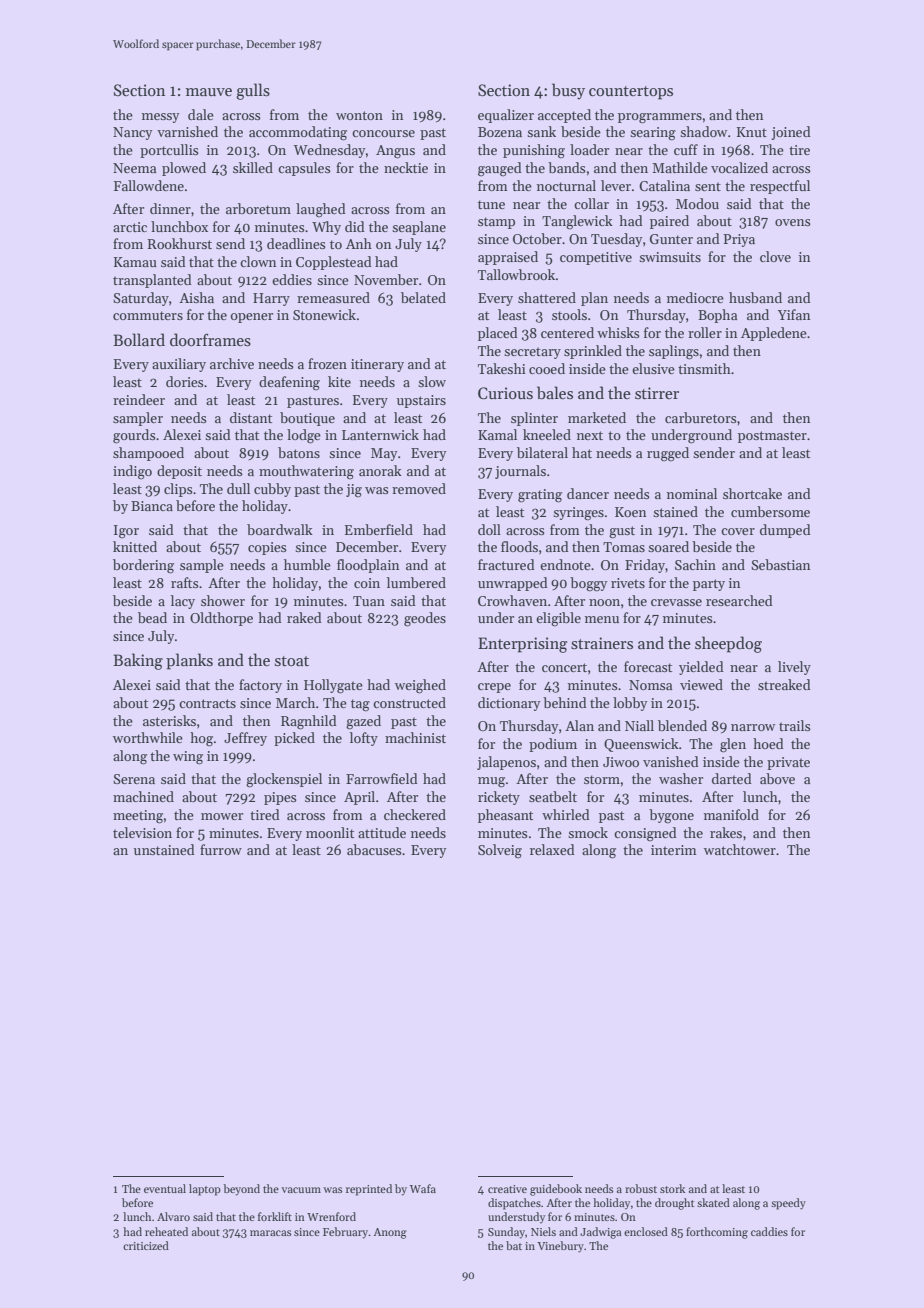 This screenshot has width=924, height=1308. Describe the element at coordinates (740, 849) in the screenshot. I see `watchtower` at that location.
